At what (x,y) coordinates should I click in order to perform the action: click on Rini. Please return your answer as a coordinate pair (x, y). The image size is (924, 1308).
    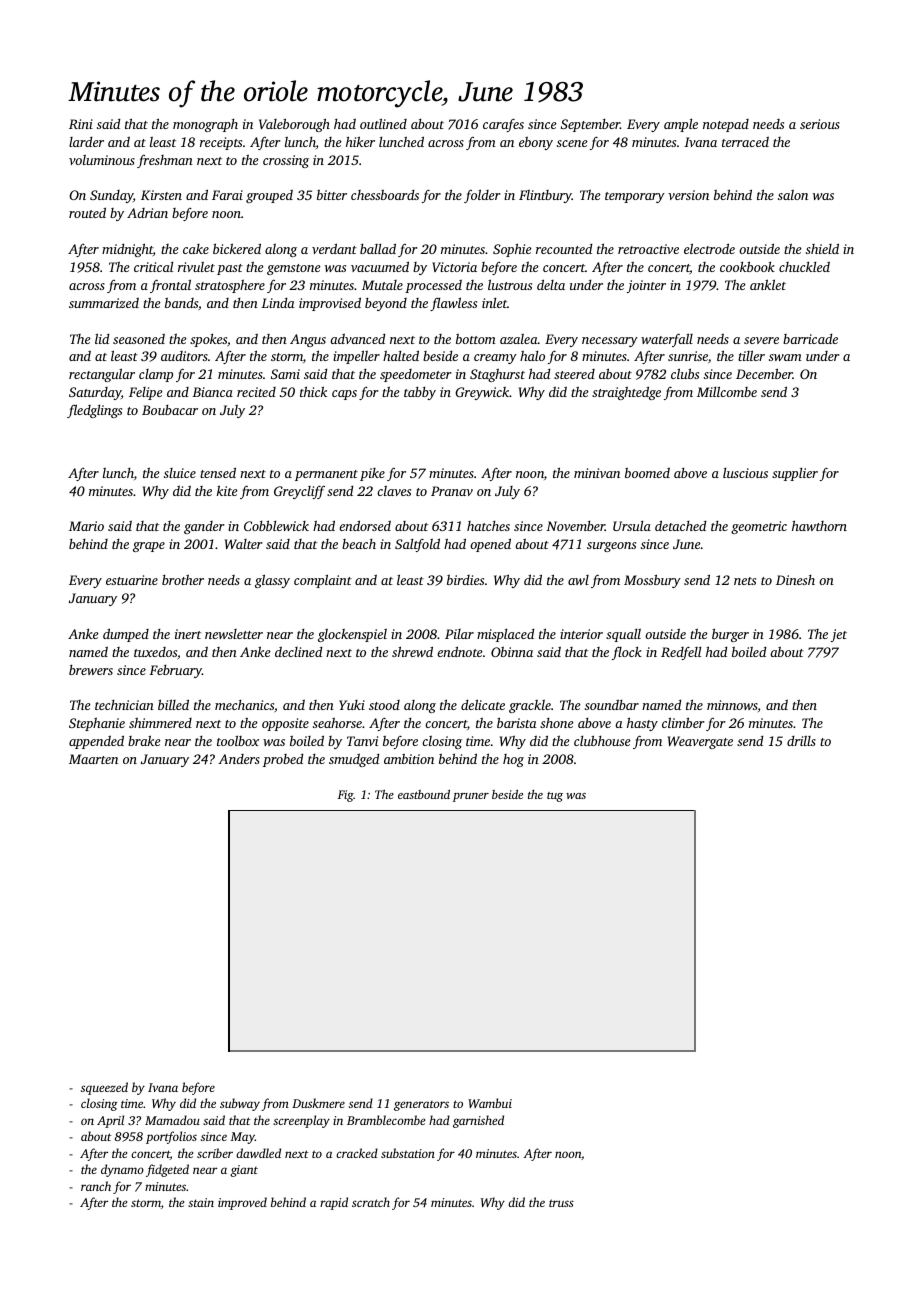
    Looking at the image, I should click on (81, 124).
